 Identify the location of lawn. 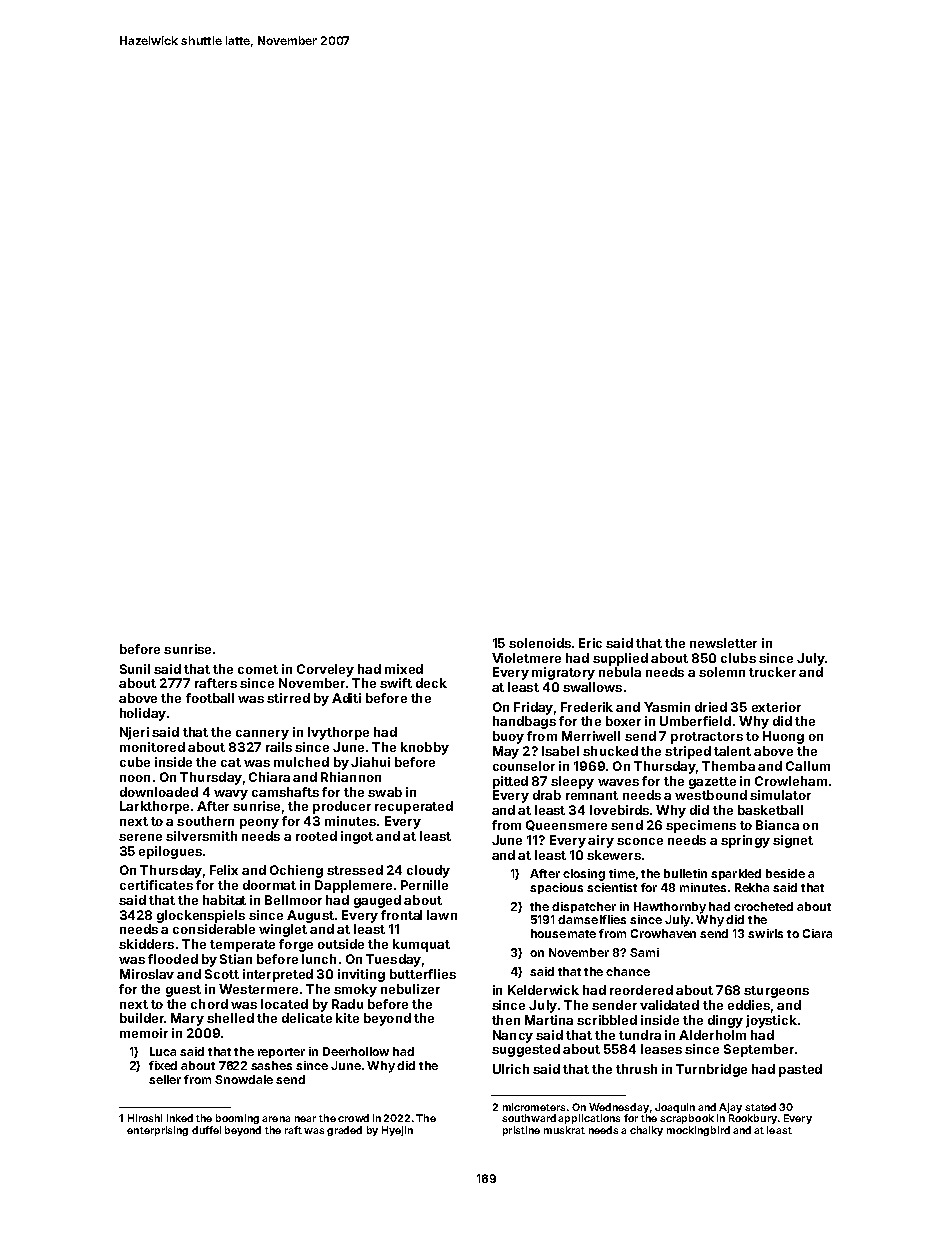
(442, 915).
